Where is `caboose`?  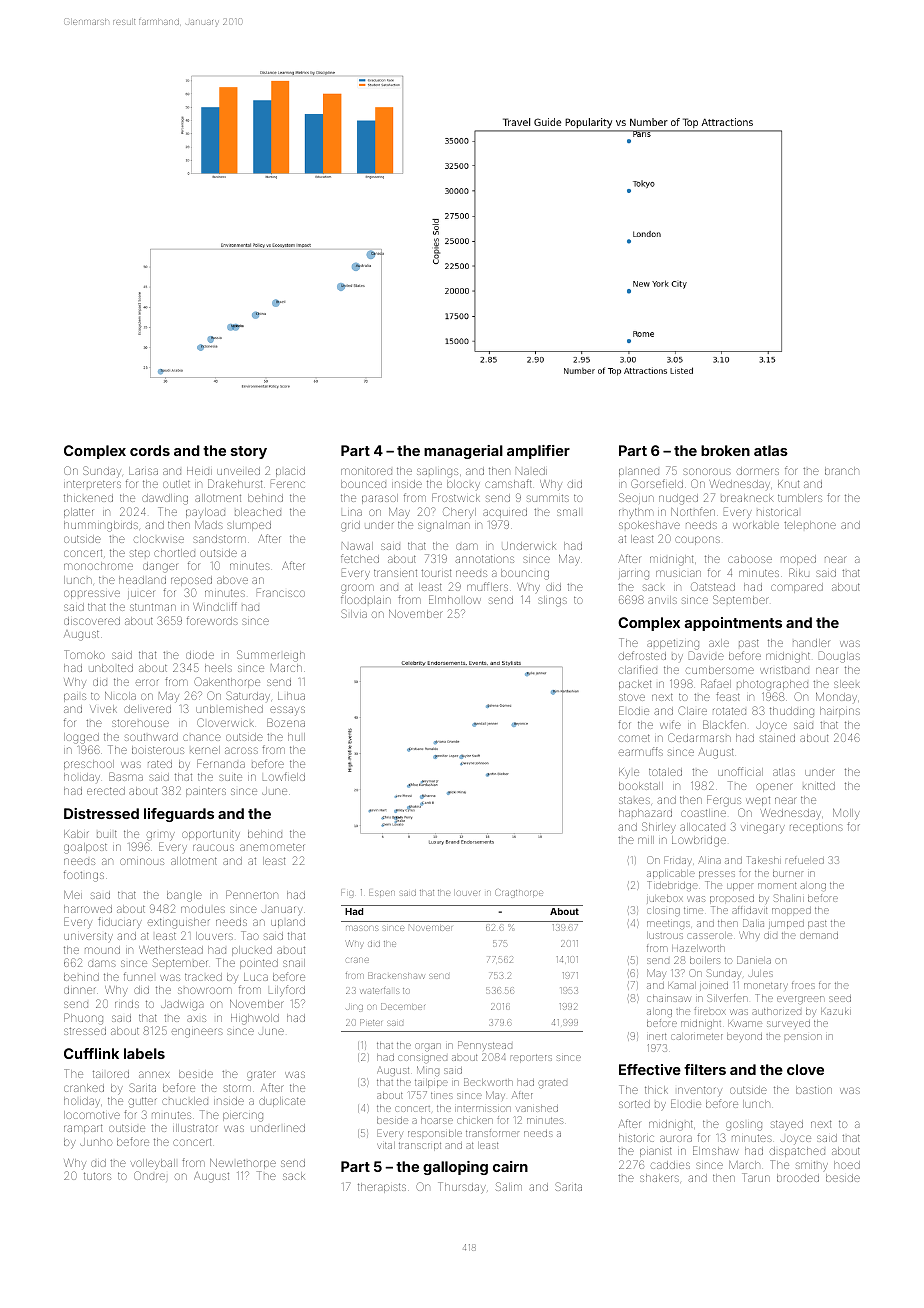
caboose is located at coordinates (750, 559).
